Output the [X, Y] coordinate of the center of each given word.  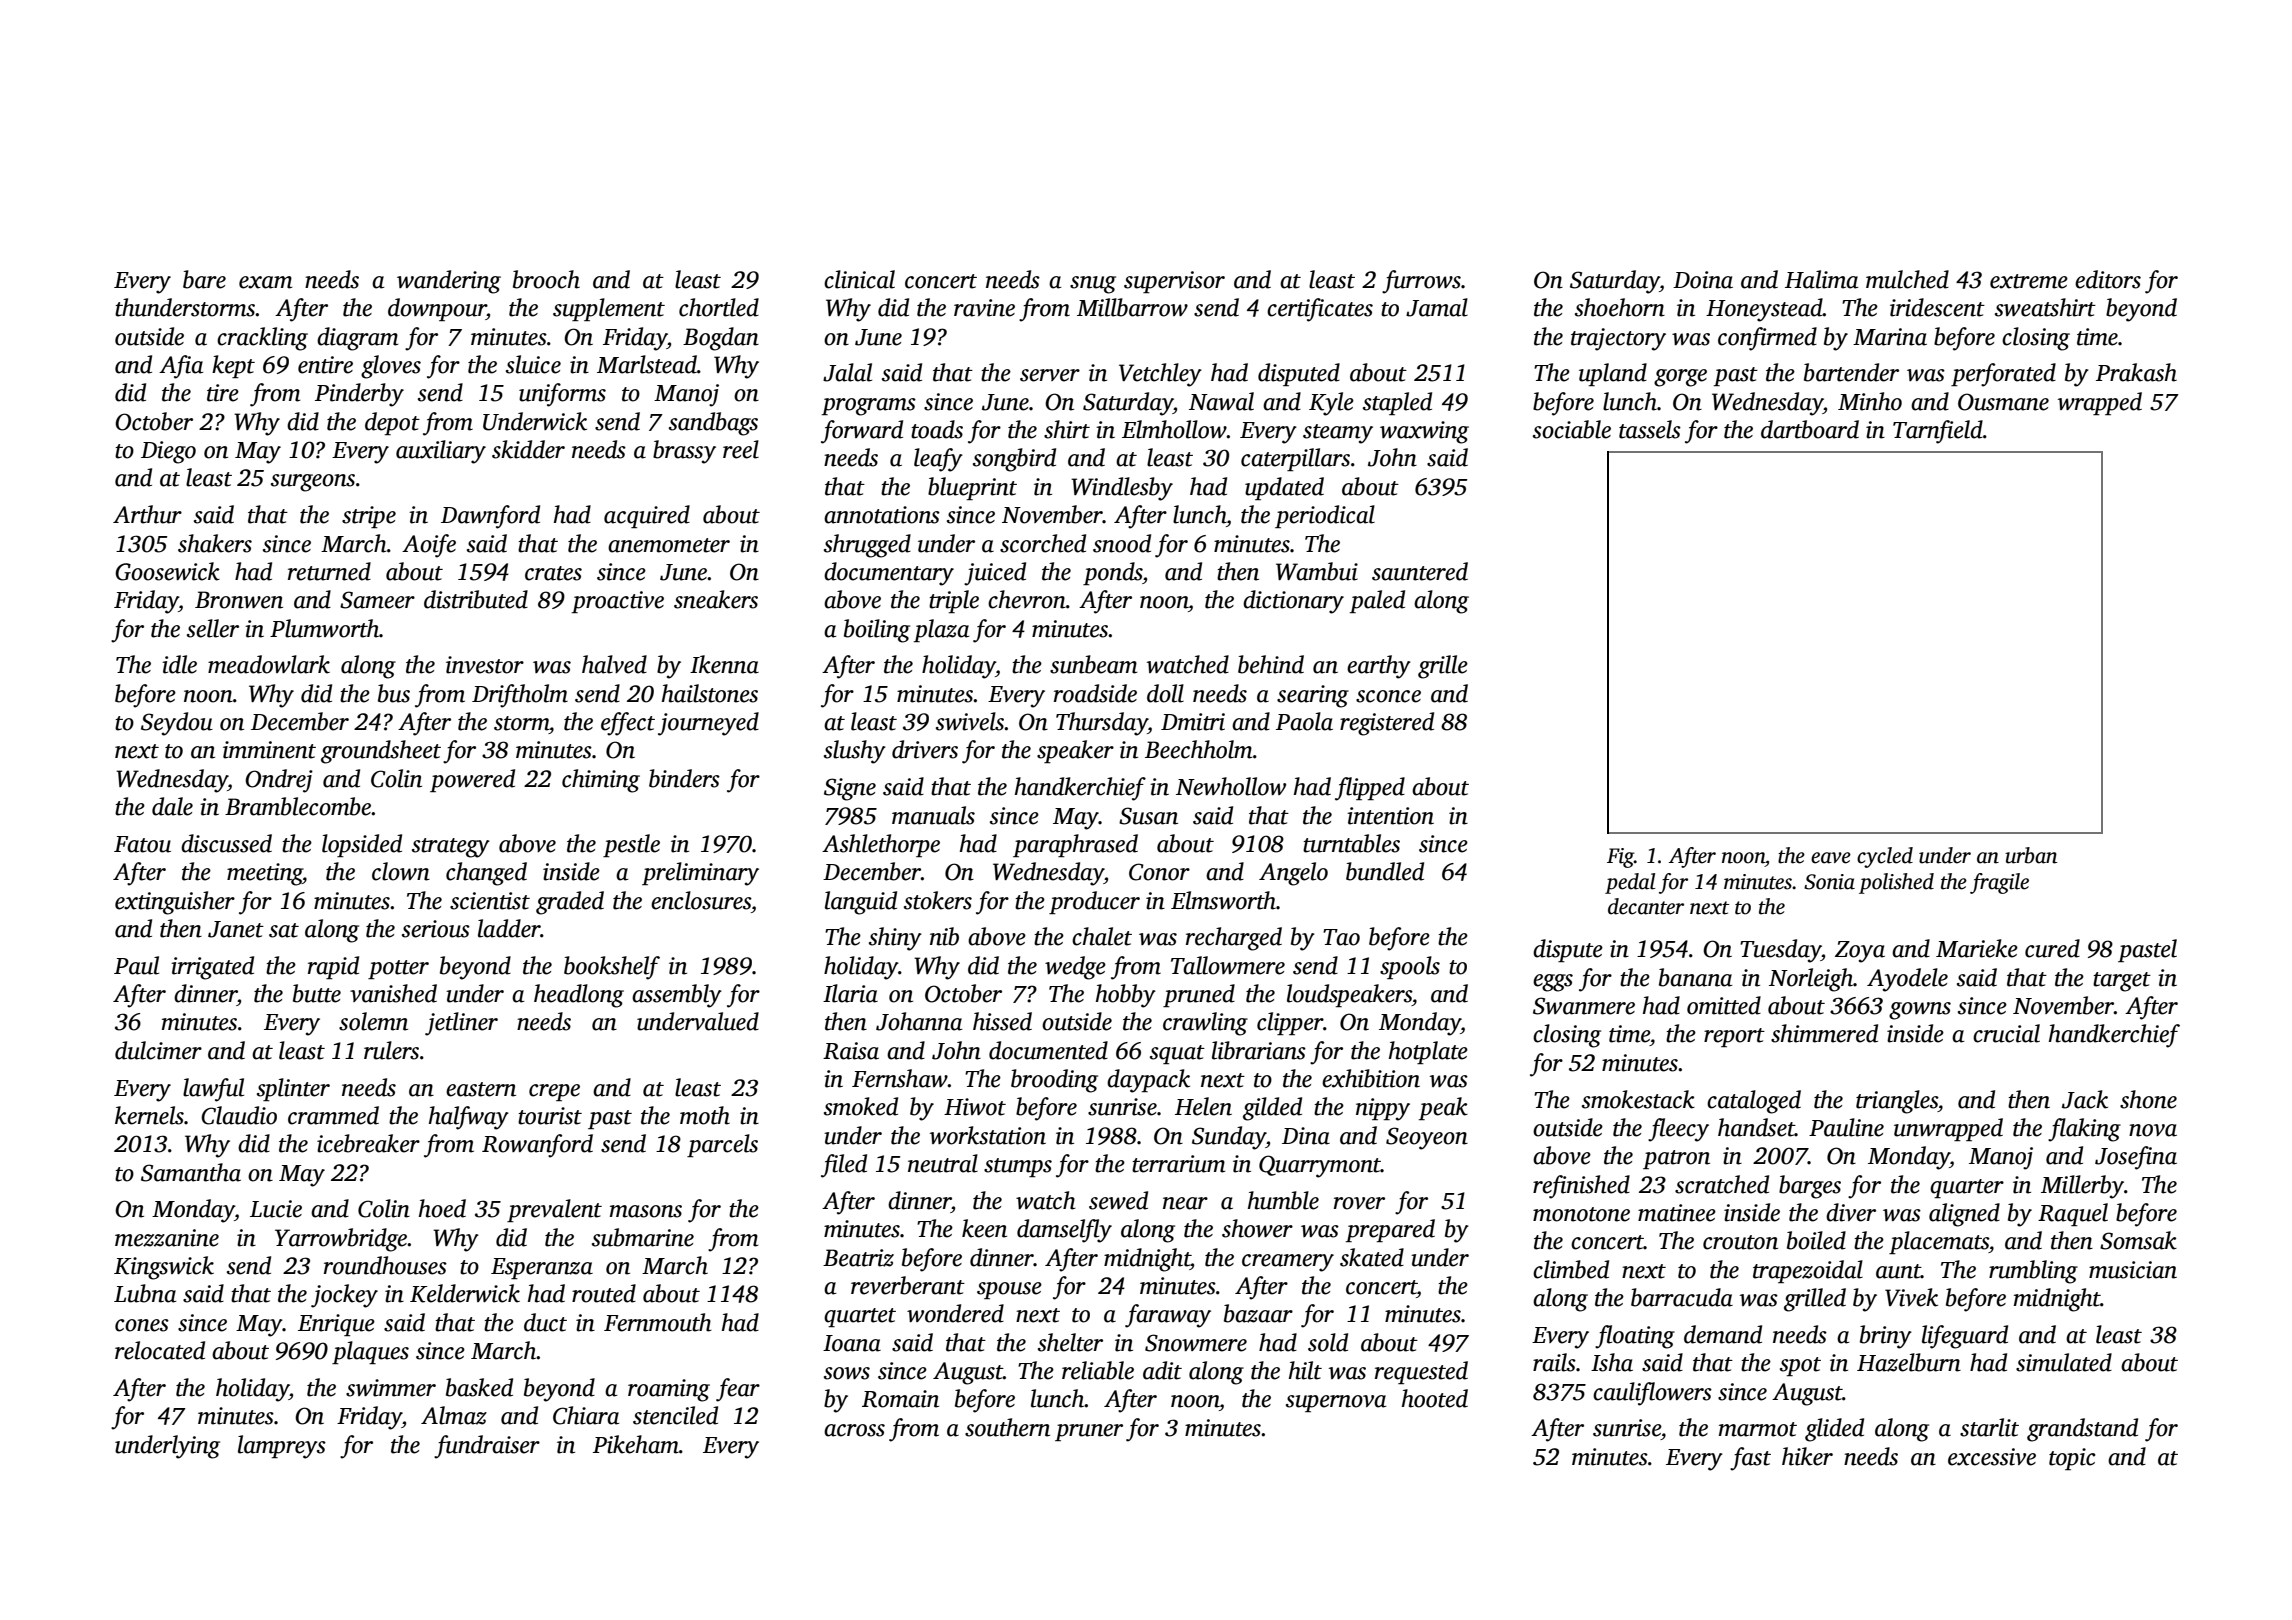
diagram [357, 339]
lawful [213, 1090]
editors [2108, 279]
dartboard [1810, 429]
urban [2031, 855]
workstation [988, 1135]
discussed [226, 843]
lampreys [282, 1447]
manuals [933, 815]
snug [1093, 285]
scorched [1043, 543]
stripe [369, 517]
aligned [1964, 1215]
